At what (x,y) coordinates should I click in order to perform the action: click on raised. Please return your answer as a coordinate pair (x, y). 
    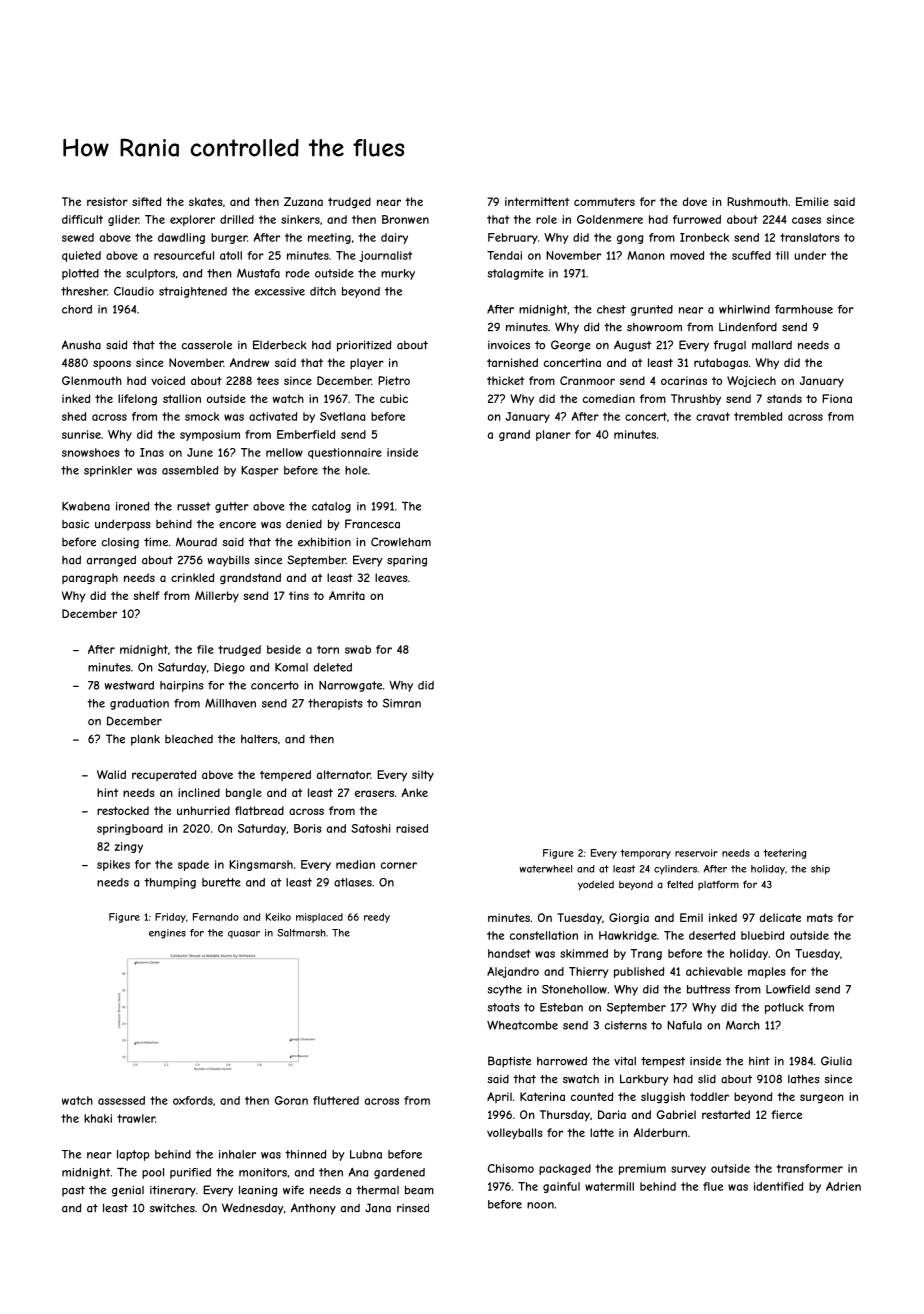
    Looking at the image, I should click on (412, 828).
